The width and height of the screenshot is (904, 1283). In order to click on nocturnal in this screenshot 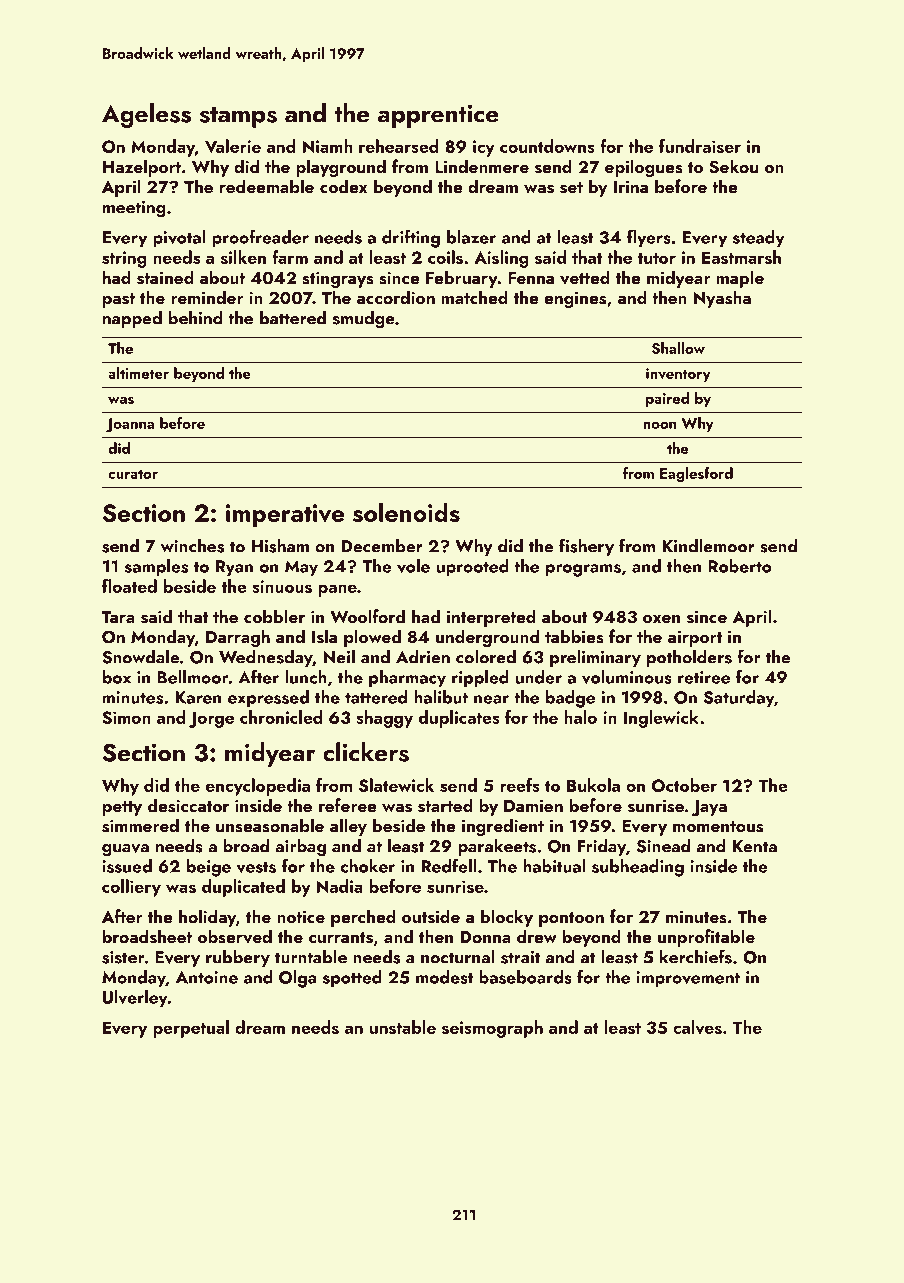, I will do `click(457, 957)`.
